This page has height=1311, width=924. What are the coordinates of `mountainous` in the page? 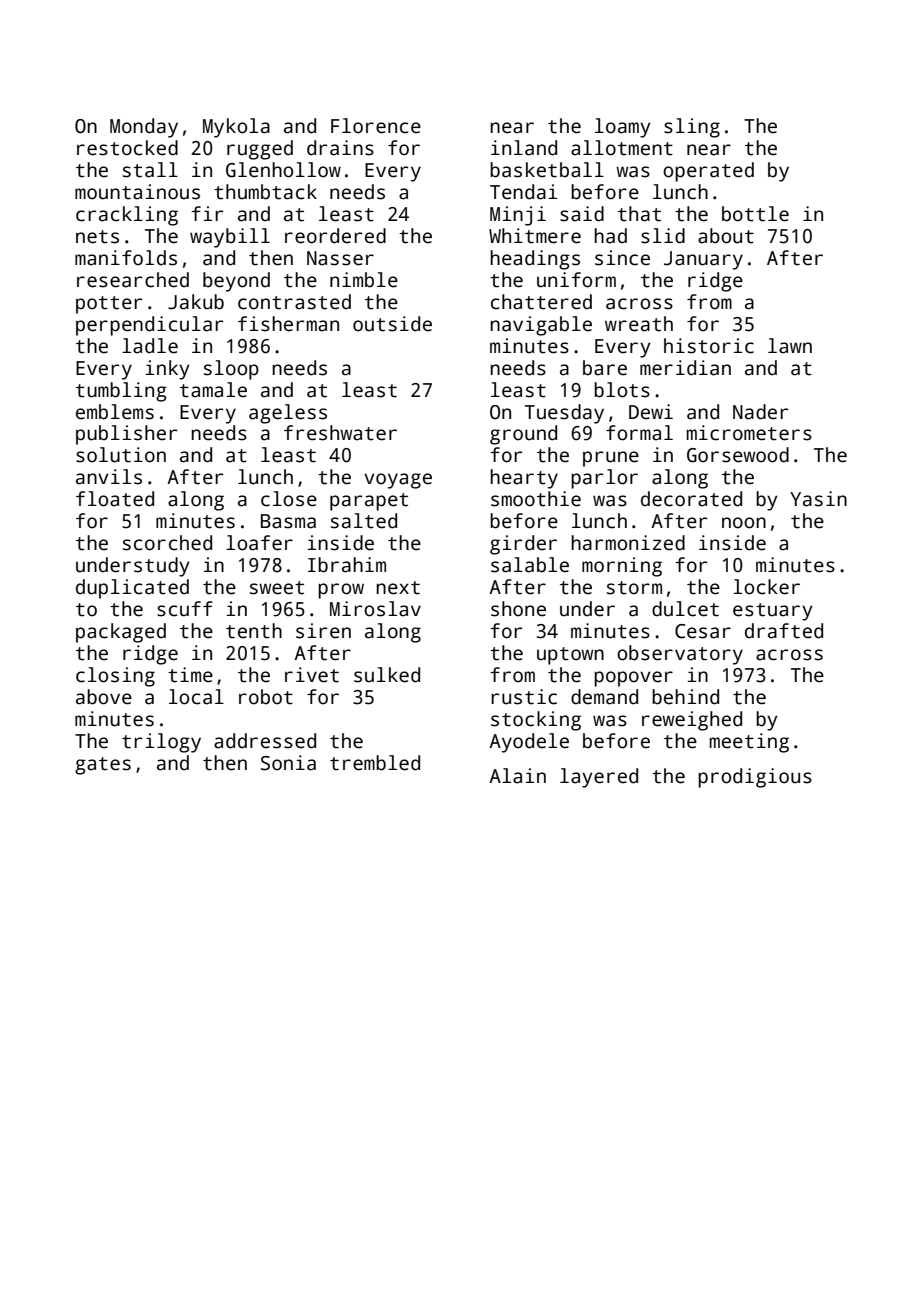 It's located at (137, 192).
